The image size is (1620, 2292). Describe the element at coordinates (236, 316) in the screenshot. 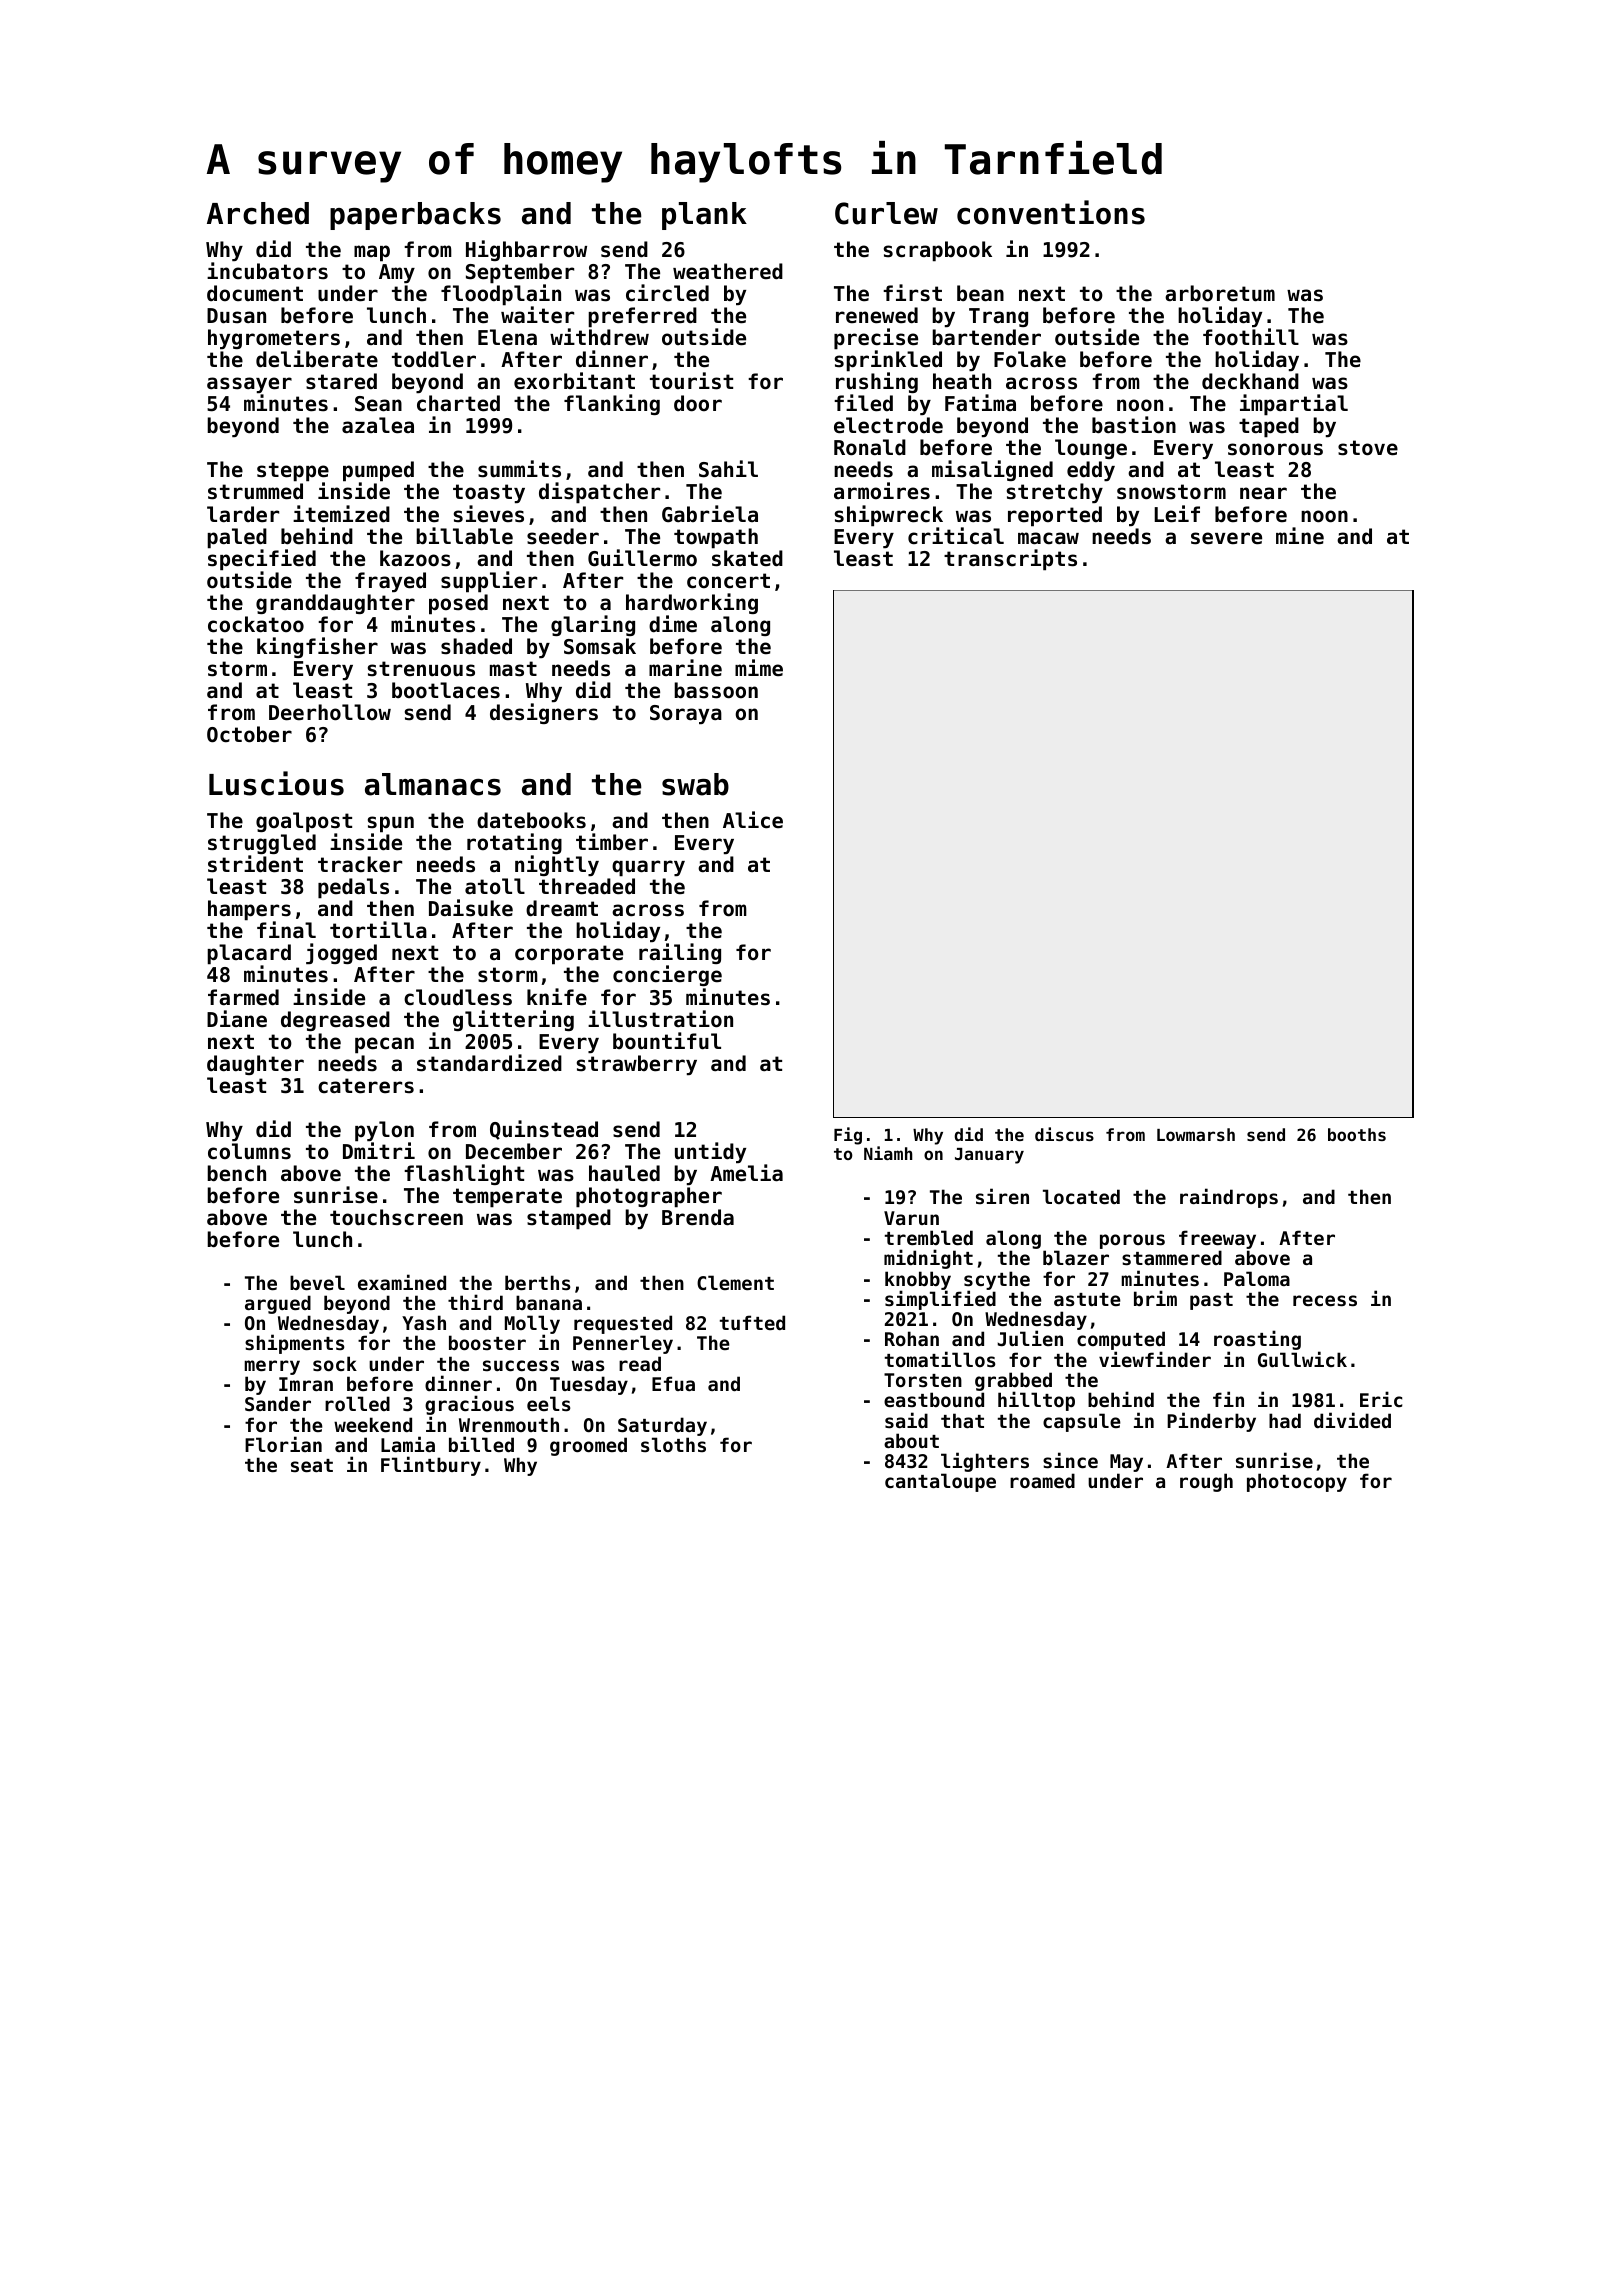

I see `Dusan` at that location.
